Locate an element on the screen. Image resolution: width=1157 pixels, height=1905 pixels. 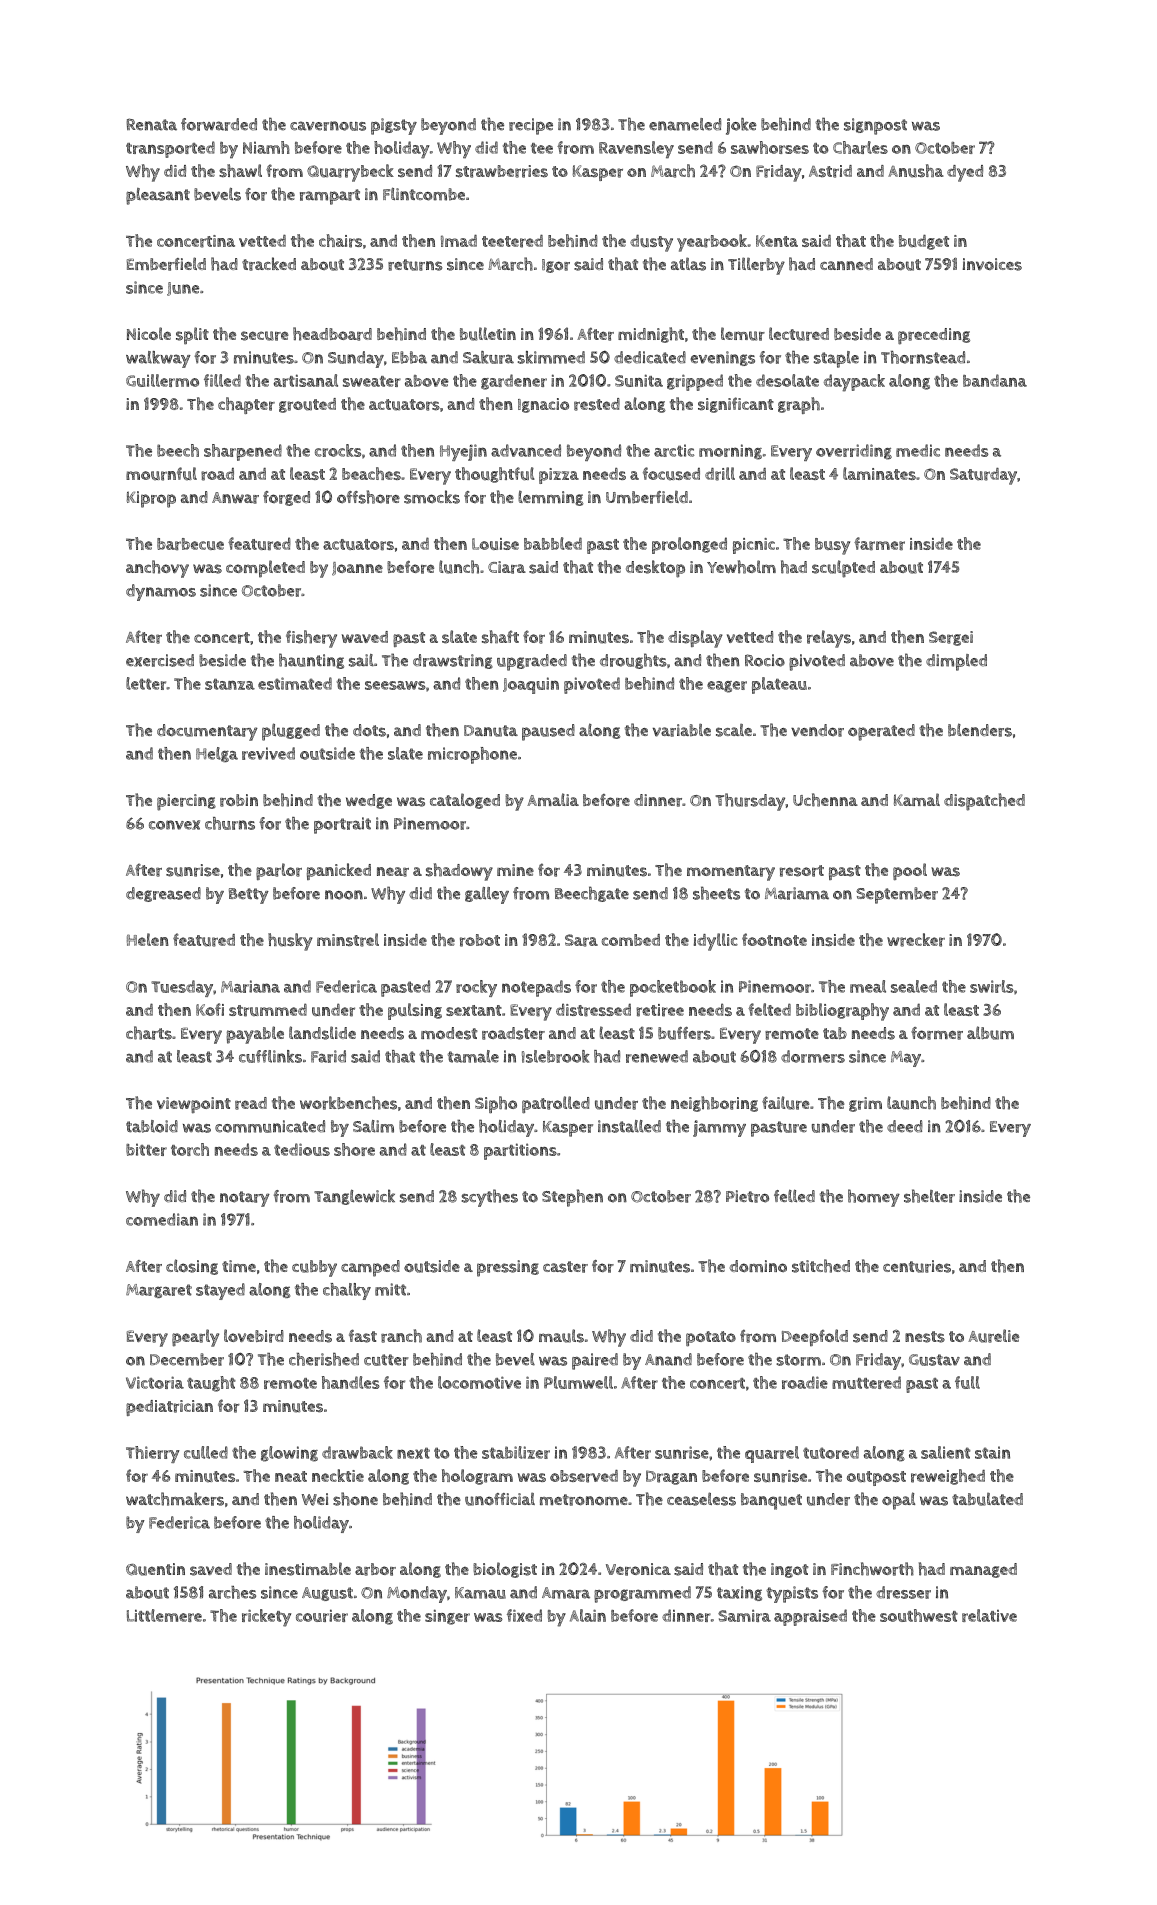
revived is located at coordinates (268, 753).
